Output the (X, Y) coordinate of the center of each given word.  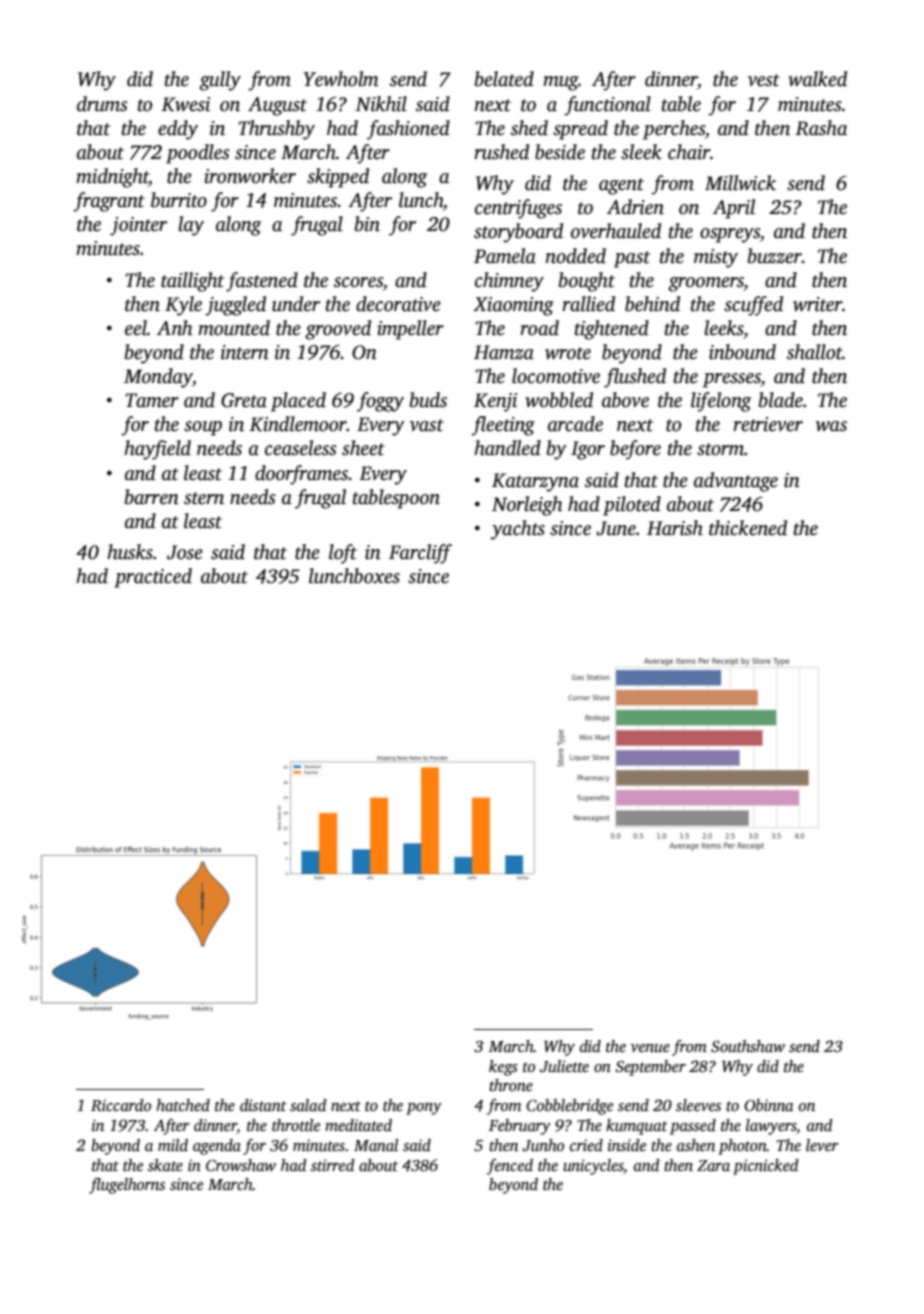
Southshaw (748, 1046)
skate (165, 1165)
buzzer (775, 256)
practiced (153, 578)
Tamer (152, 400)
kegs (503, 1068)
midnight (112, 178)
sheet (363, 448)
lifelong (721, 402)
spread (580, 130)
